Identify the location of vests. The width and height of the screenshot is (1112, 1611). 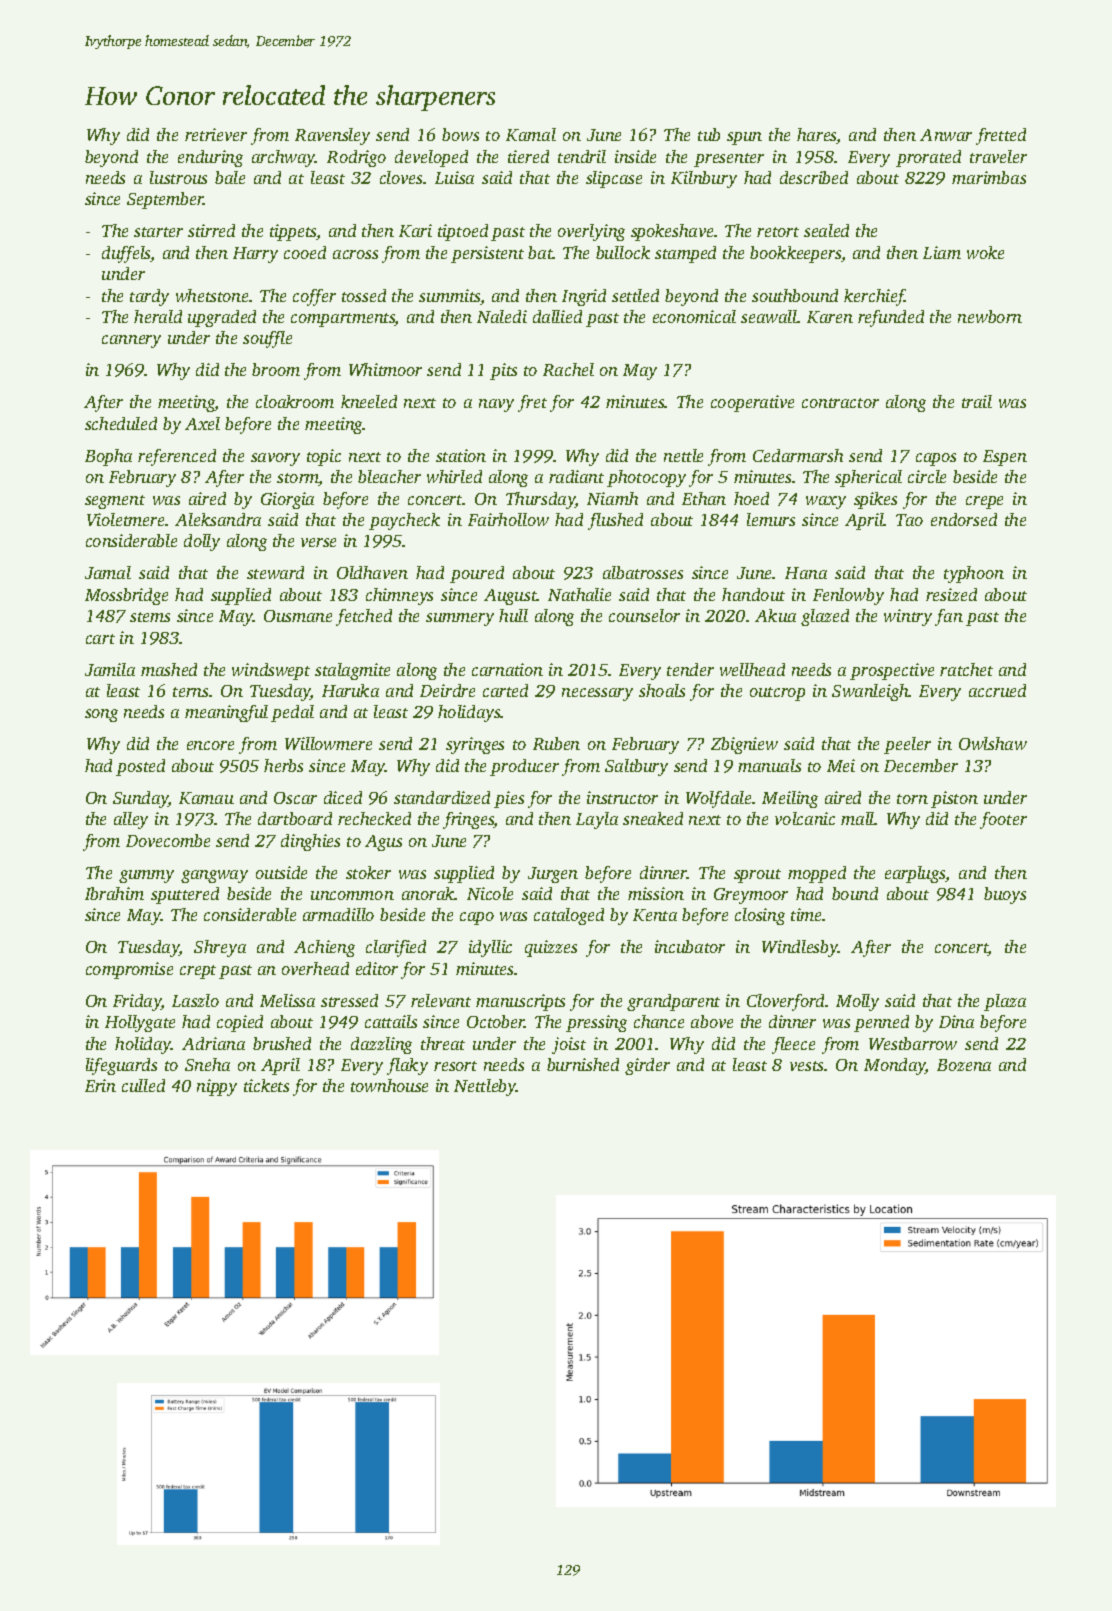
(806, 1066).
